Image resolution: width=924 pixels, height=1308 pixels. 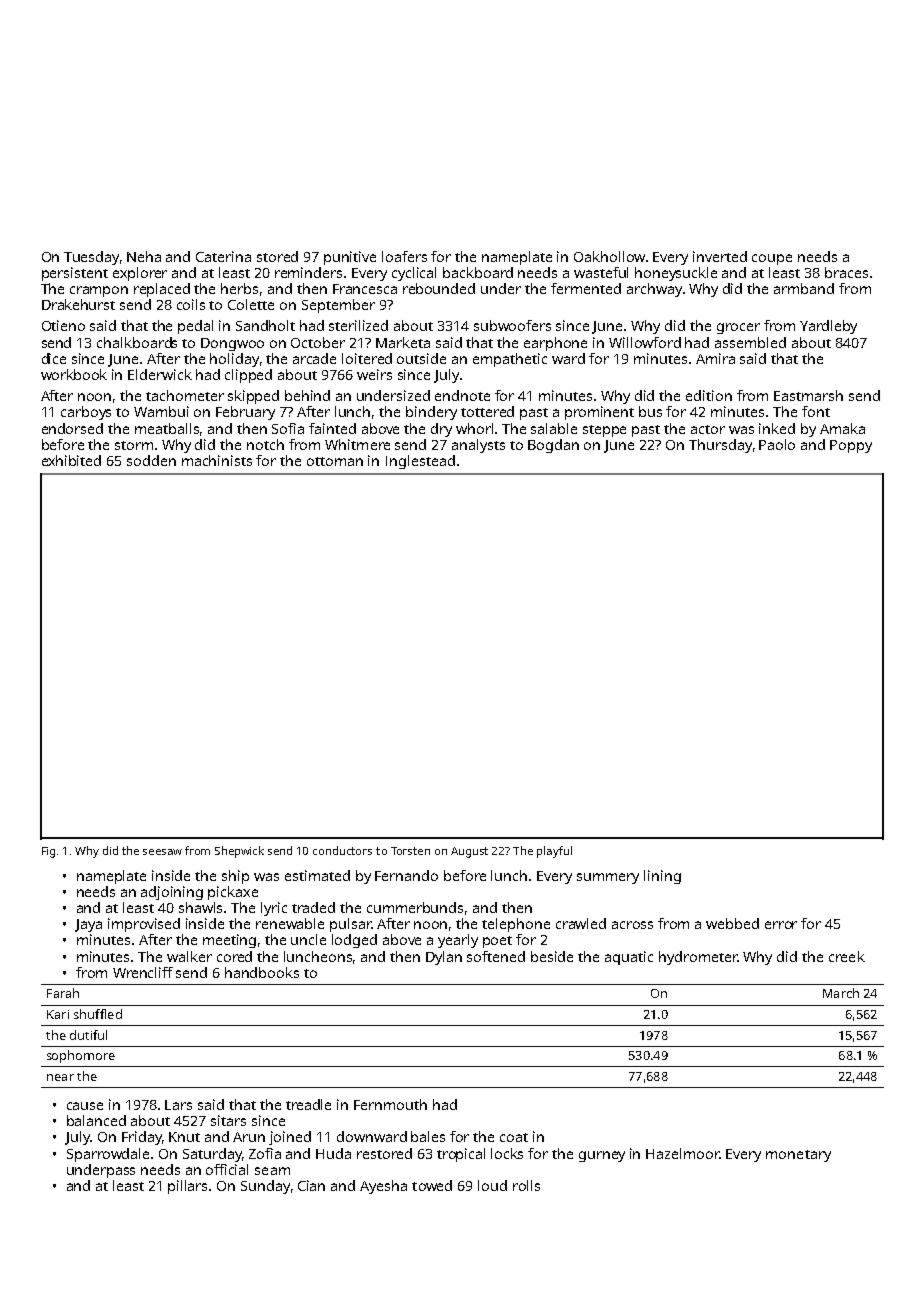 I want to click on lining, so click(x=662, y=877).
